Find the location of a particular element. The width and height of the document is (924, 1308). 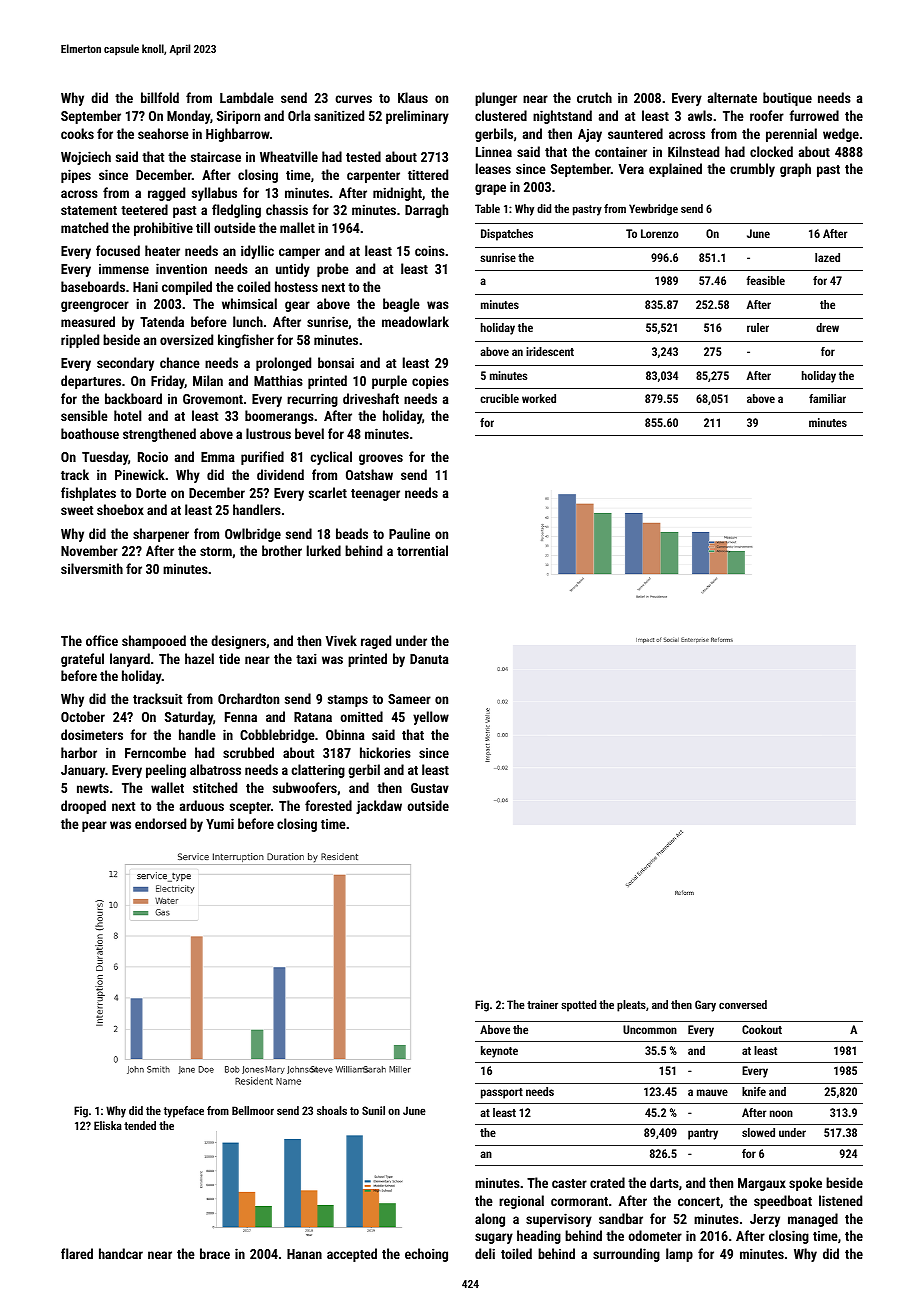

surrounding is located at coordinates (626, 1255).
